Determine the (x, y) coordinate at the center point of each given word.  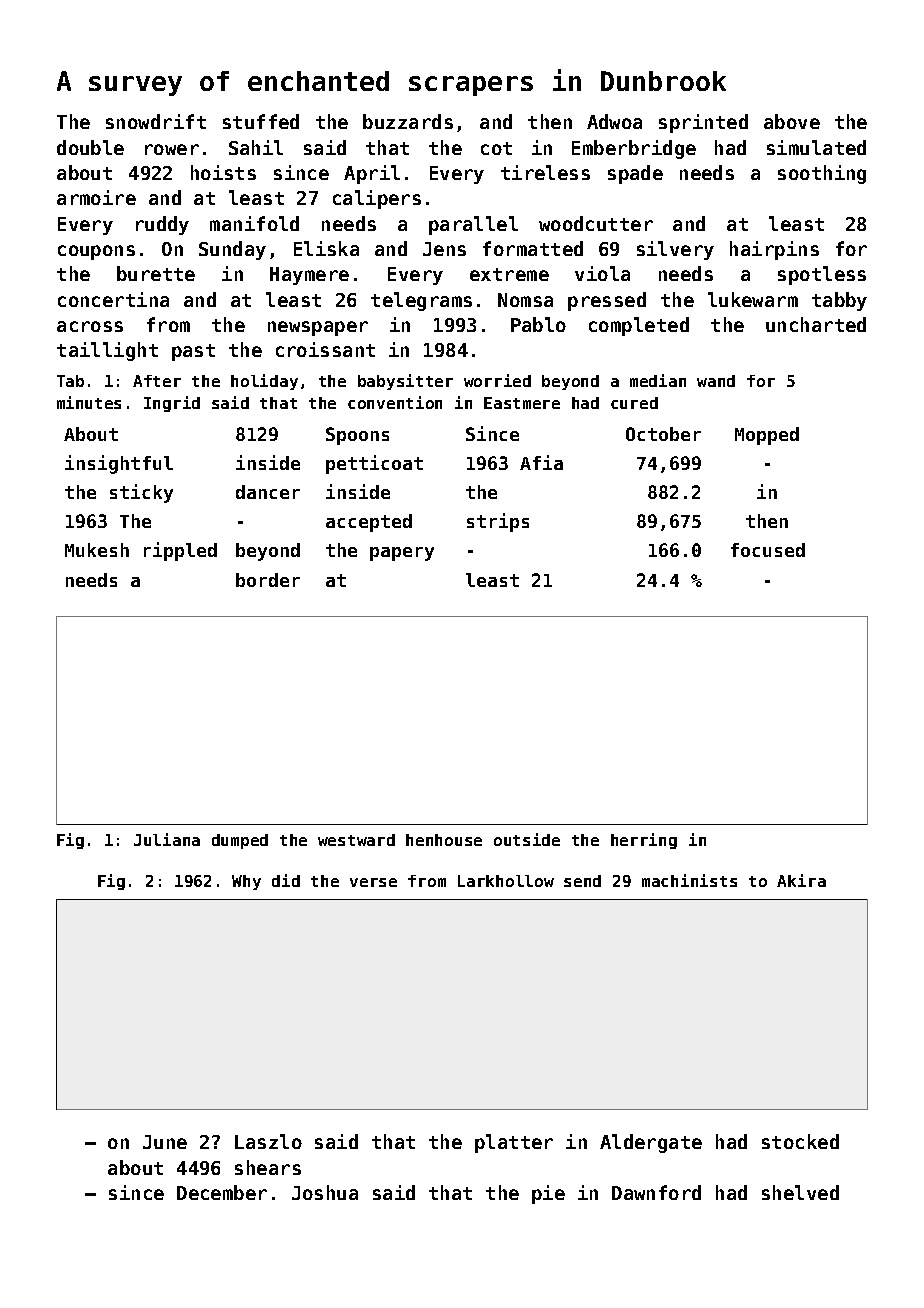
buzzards (408, 121)
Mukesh (97, 550)
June (165, 1142)
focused (768, 550)
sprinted (703, 123)
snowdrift (156, 121)
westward (356, 840)
